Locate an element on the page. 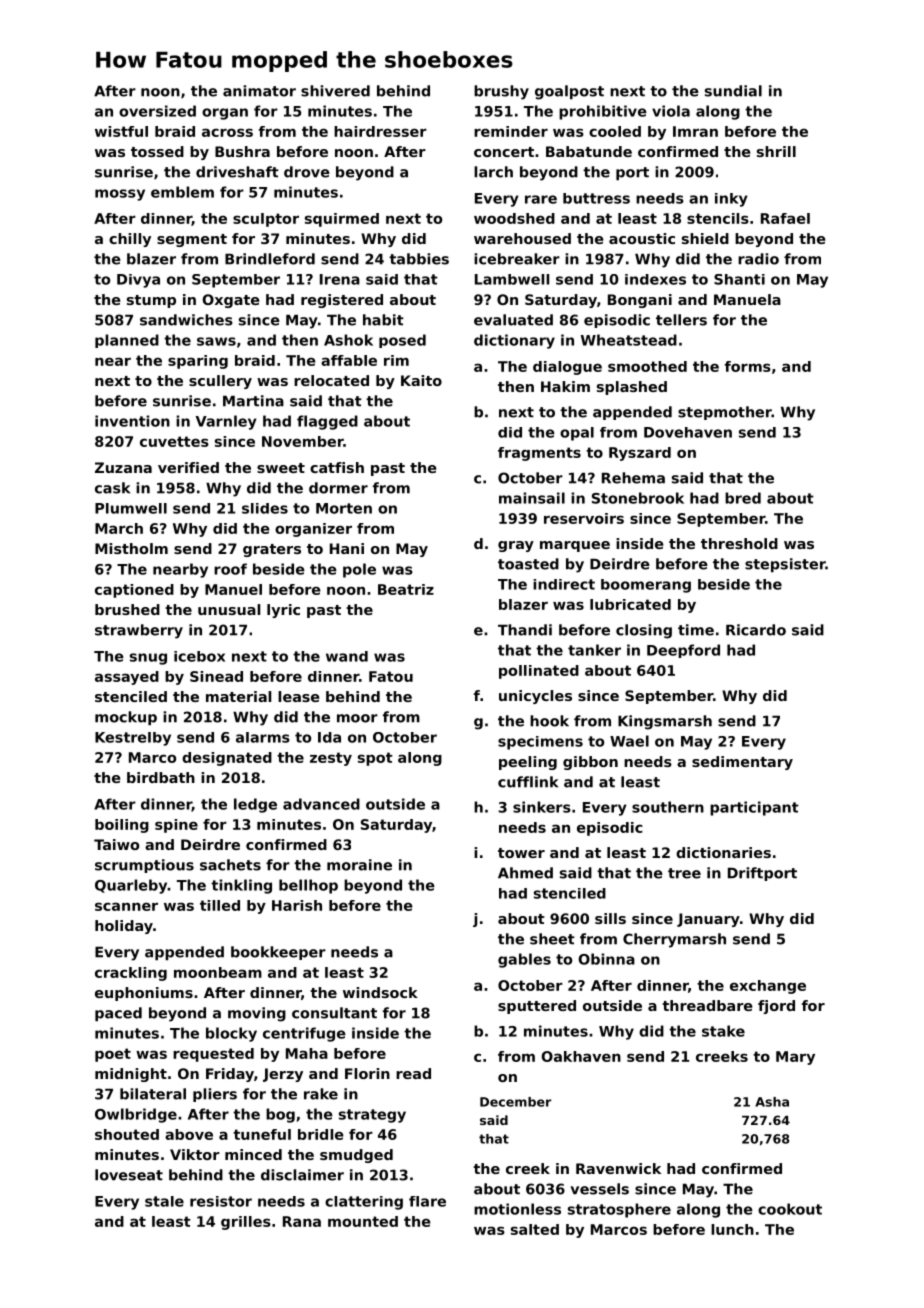  moraine is located at coordinates (359, 865).
